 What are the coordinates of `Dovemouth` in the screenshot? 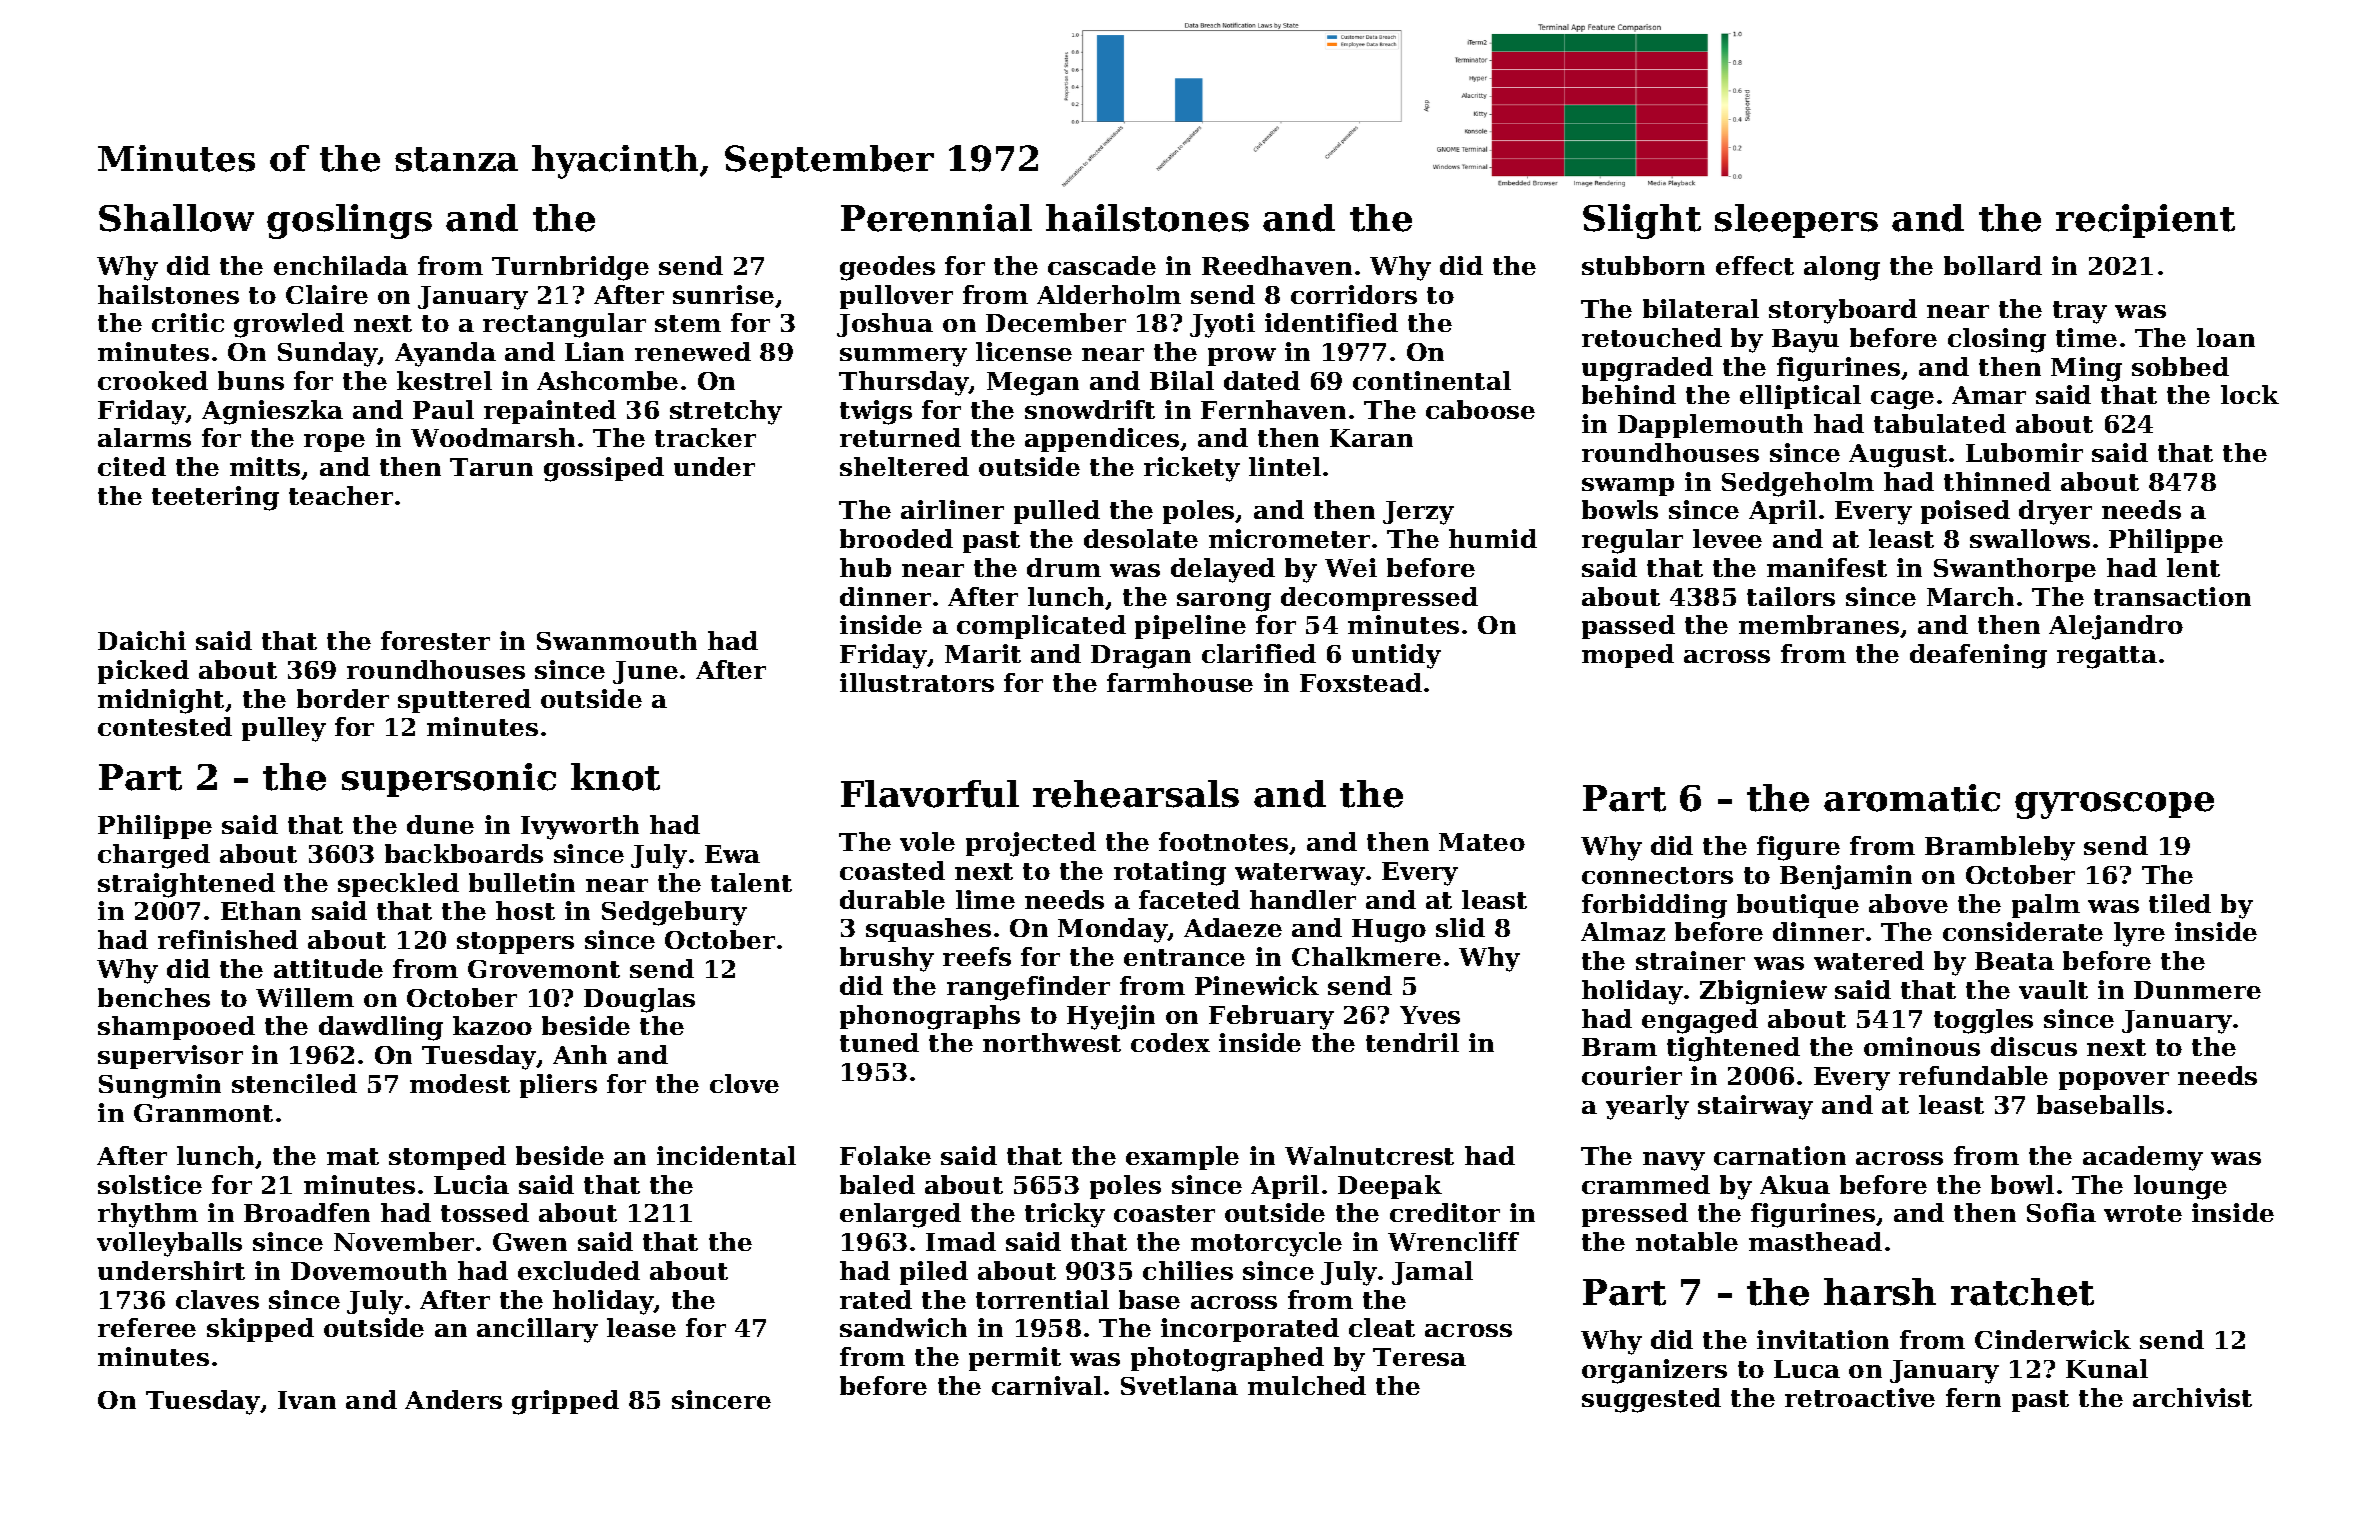 It's located at (369, 1270).
